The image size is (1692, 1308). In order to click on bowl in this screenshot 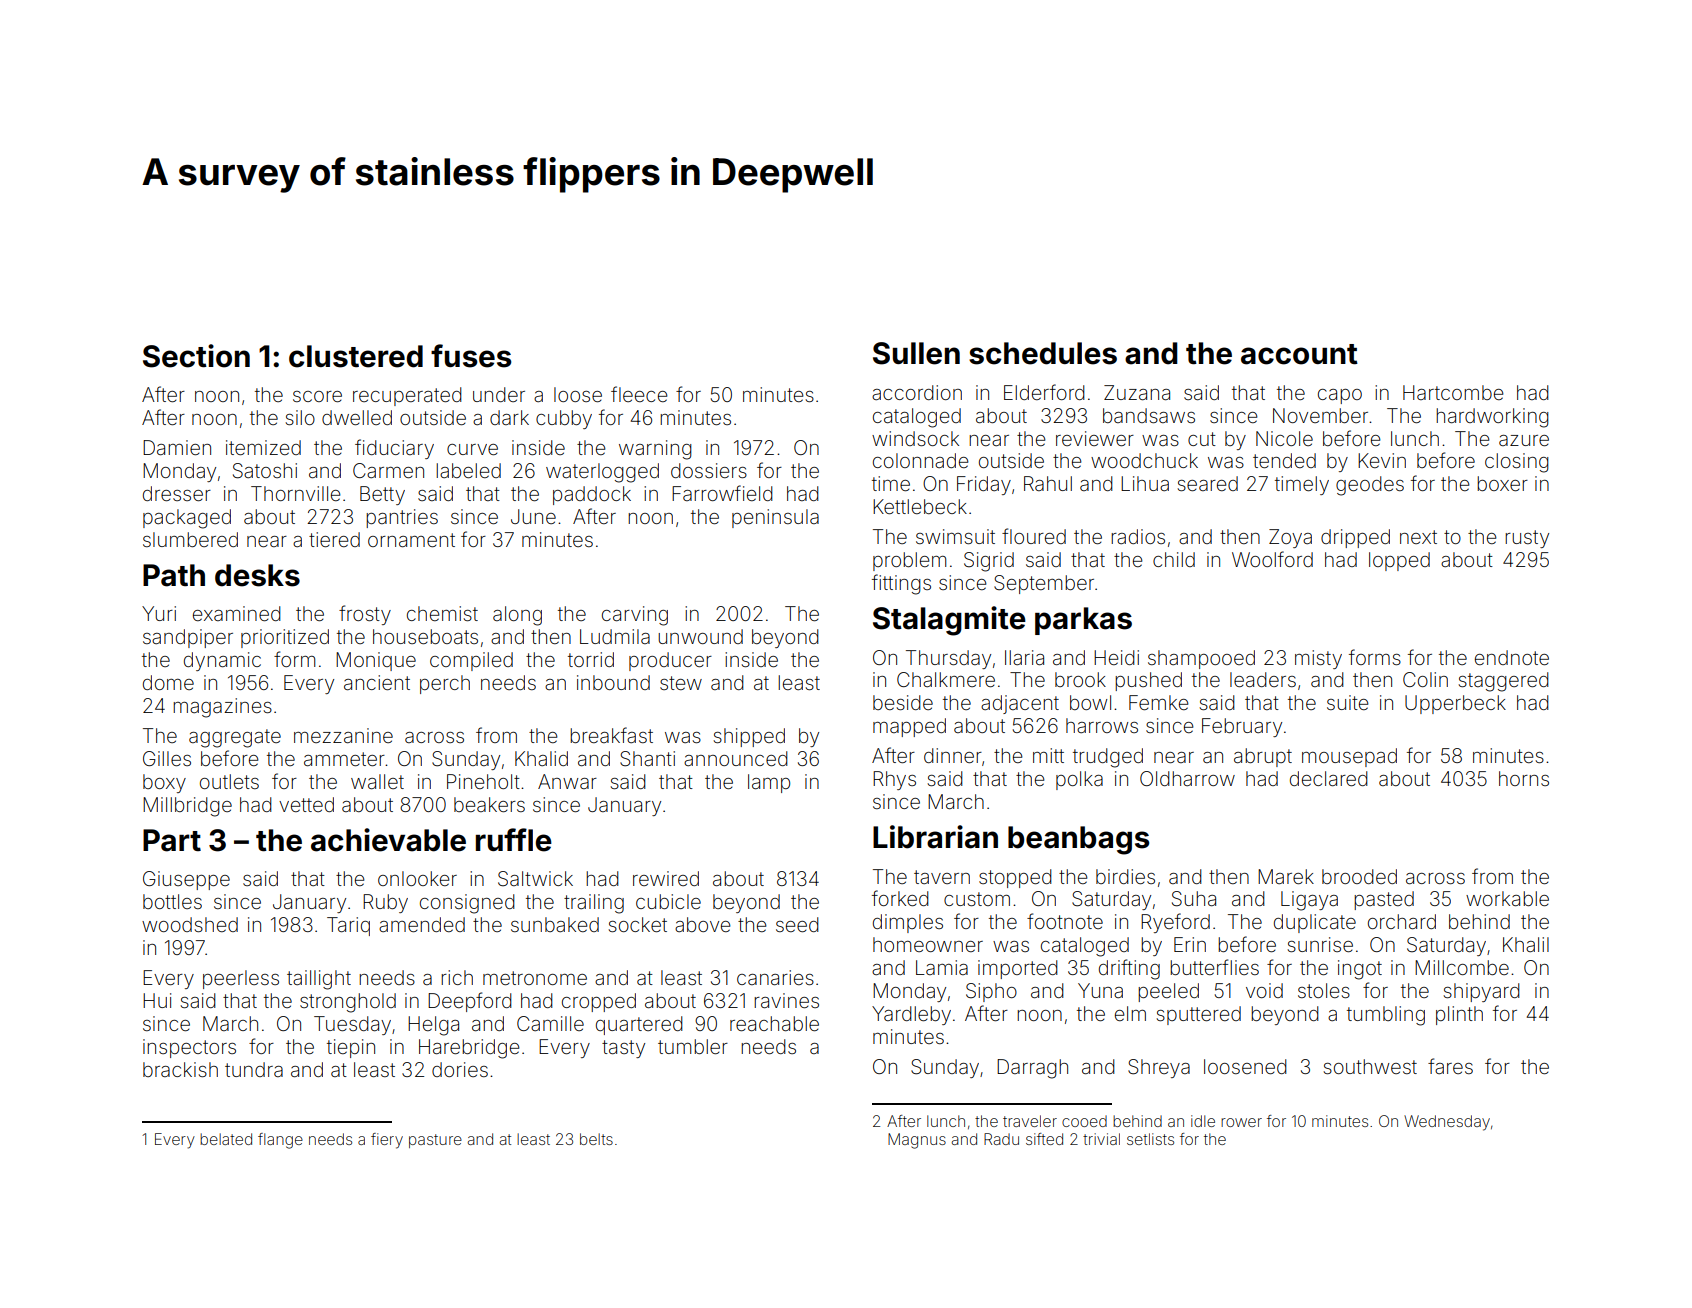, I will do `click(1090, 702)`.
